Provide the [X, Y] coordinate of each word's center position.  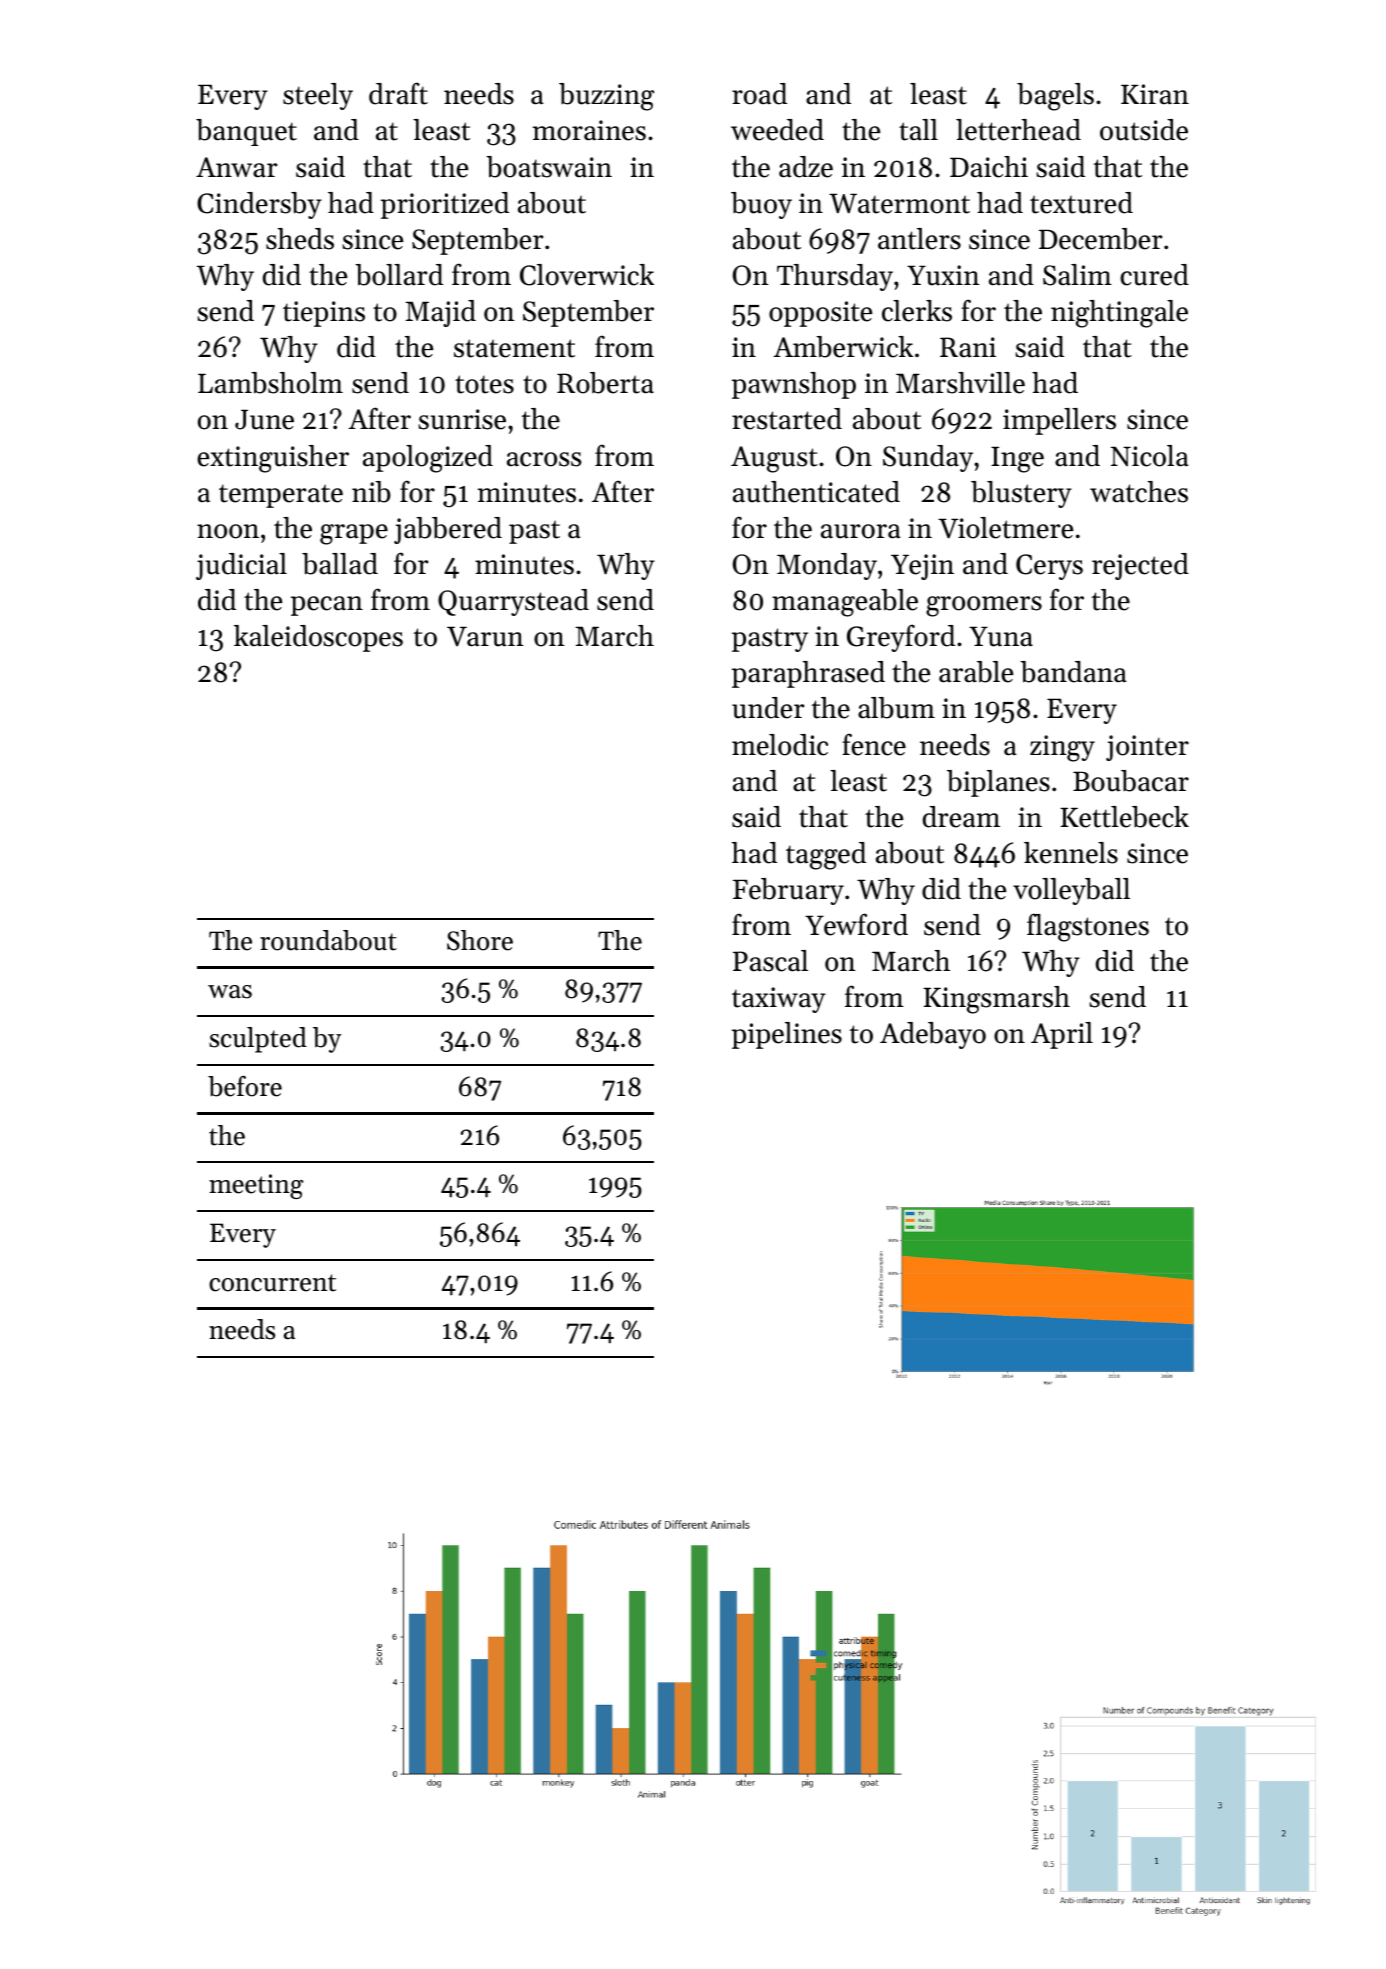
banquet [246, 132]
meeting [256, 1186]
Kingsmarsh [996, 1000]
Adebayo [933, 1035]
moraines [589, 130]
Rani [968, 347]
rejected [1140, 566]
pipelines [787, 1035]
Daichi [989, 167]
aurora [861, 531]
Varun [485, 636]
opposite [820, 314]
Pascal [770, 961]
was [230, 992]
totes [484, 384]
